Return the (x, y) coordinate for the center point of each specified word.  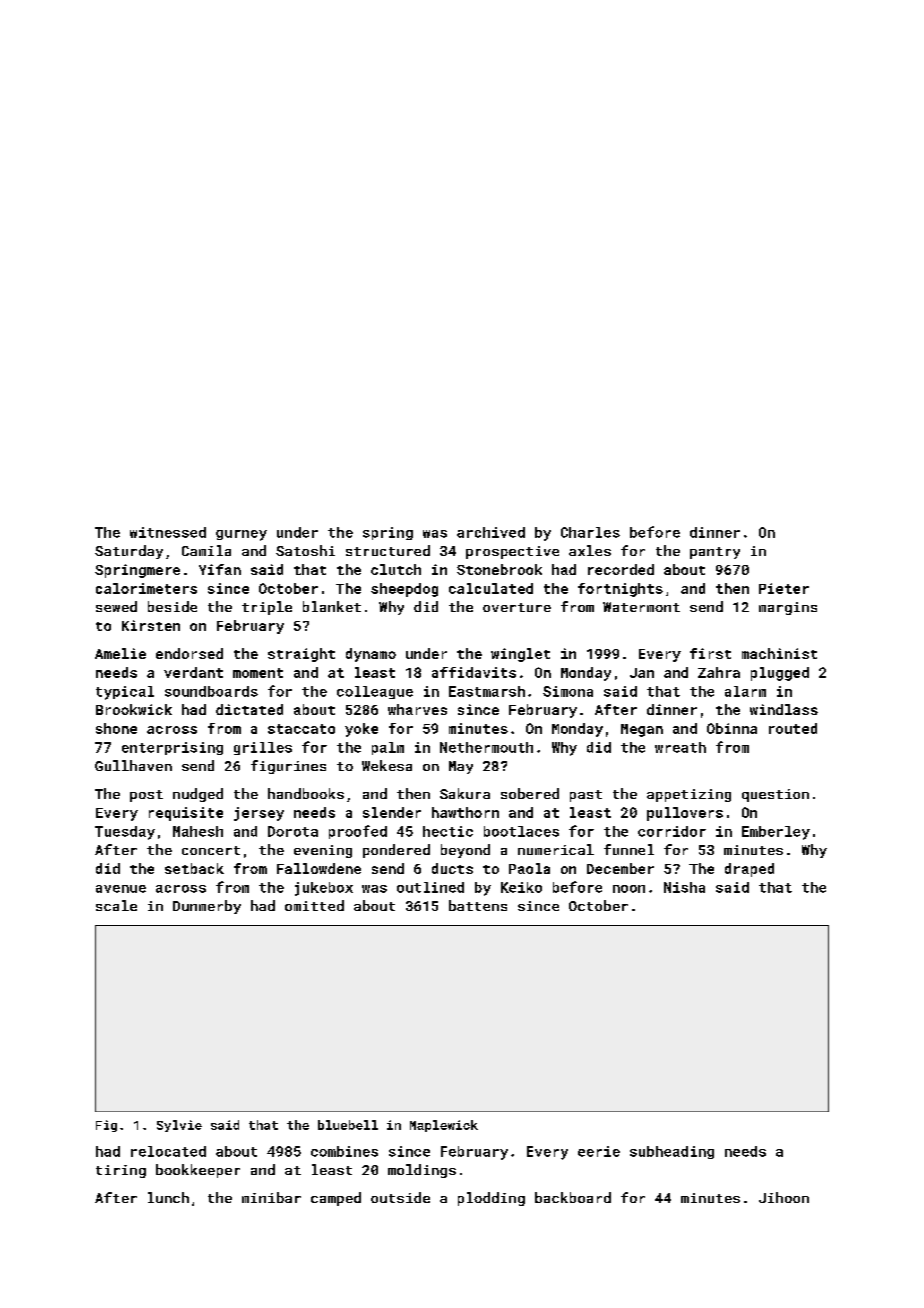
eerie (599, 1151)
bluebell (348, 1125)
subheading (672, 1152)
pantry (715, 553)
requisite (186, 814)
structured (388, 550)
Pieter (784, 588)
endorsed (189, 653)
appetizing (689, 795)
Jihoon (784, 1197)
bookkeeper (198, 1171)
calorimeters (146, 588)
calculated (491, 588)
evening (323, 851)
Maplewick (444, 1126)
